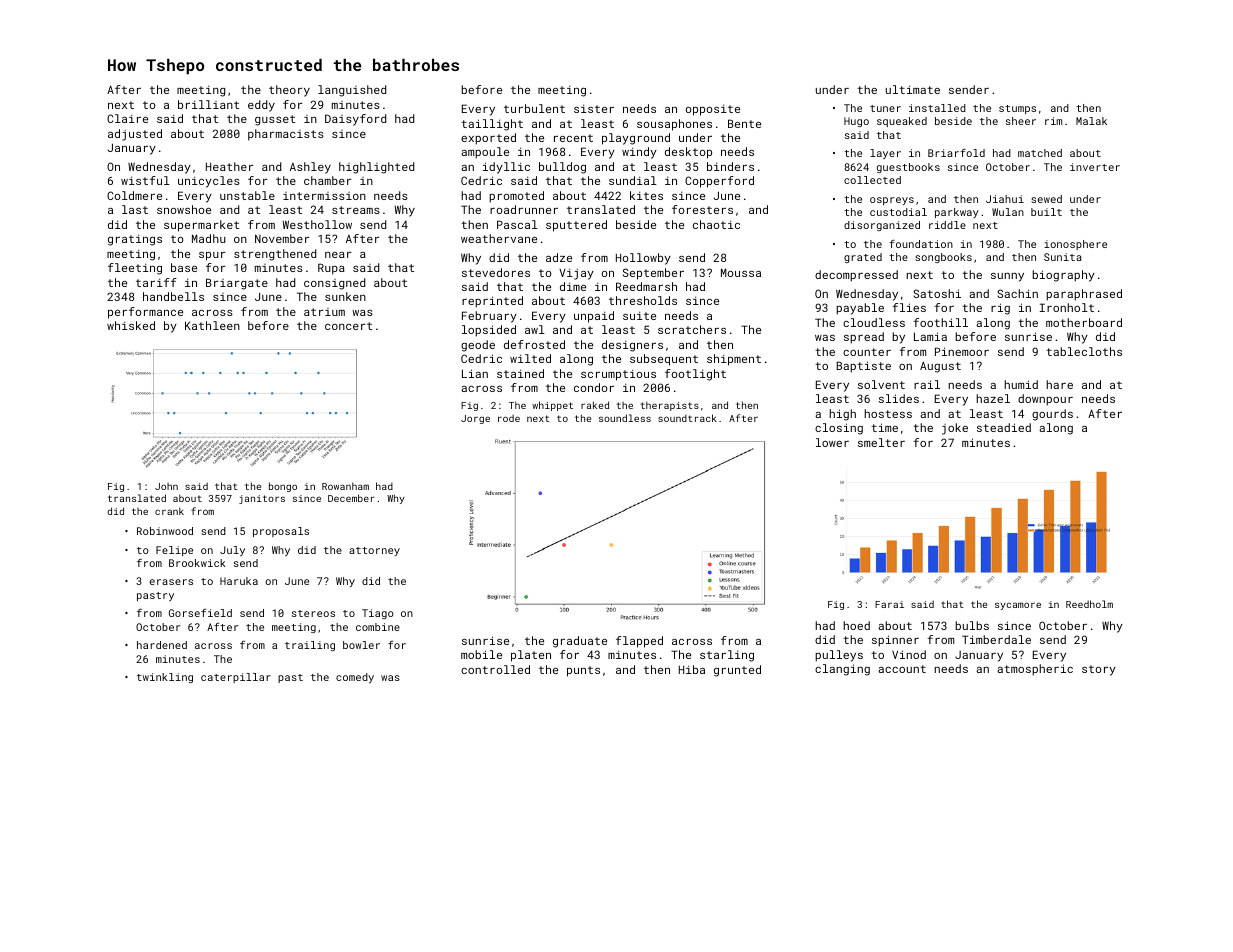 This document has width=1233, height=952. Describe the element at coordinates (741, 272) in the document. I see `Moussa` at that location.
